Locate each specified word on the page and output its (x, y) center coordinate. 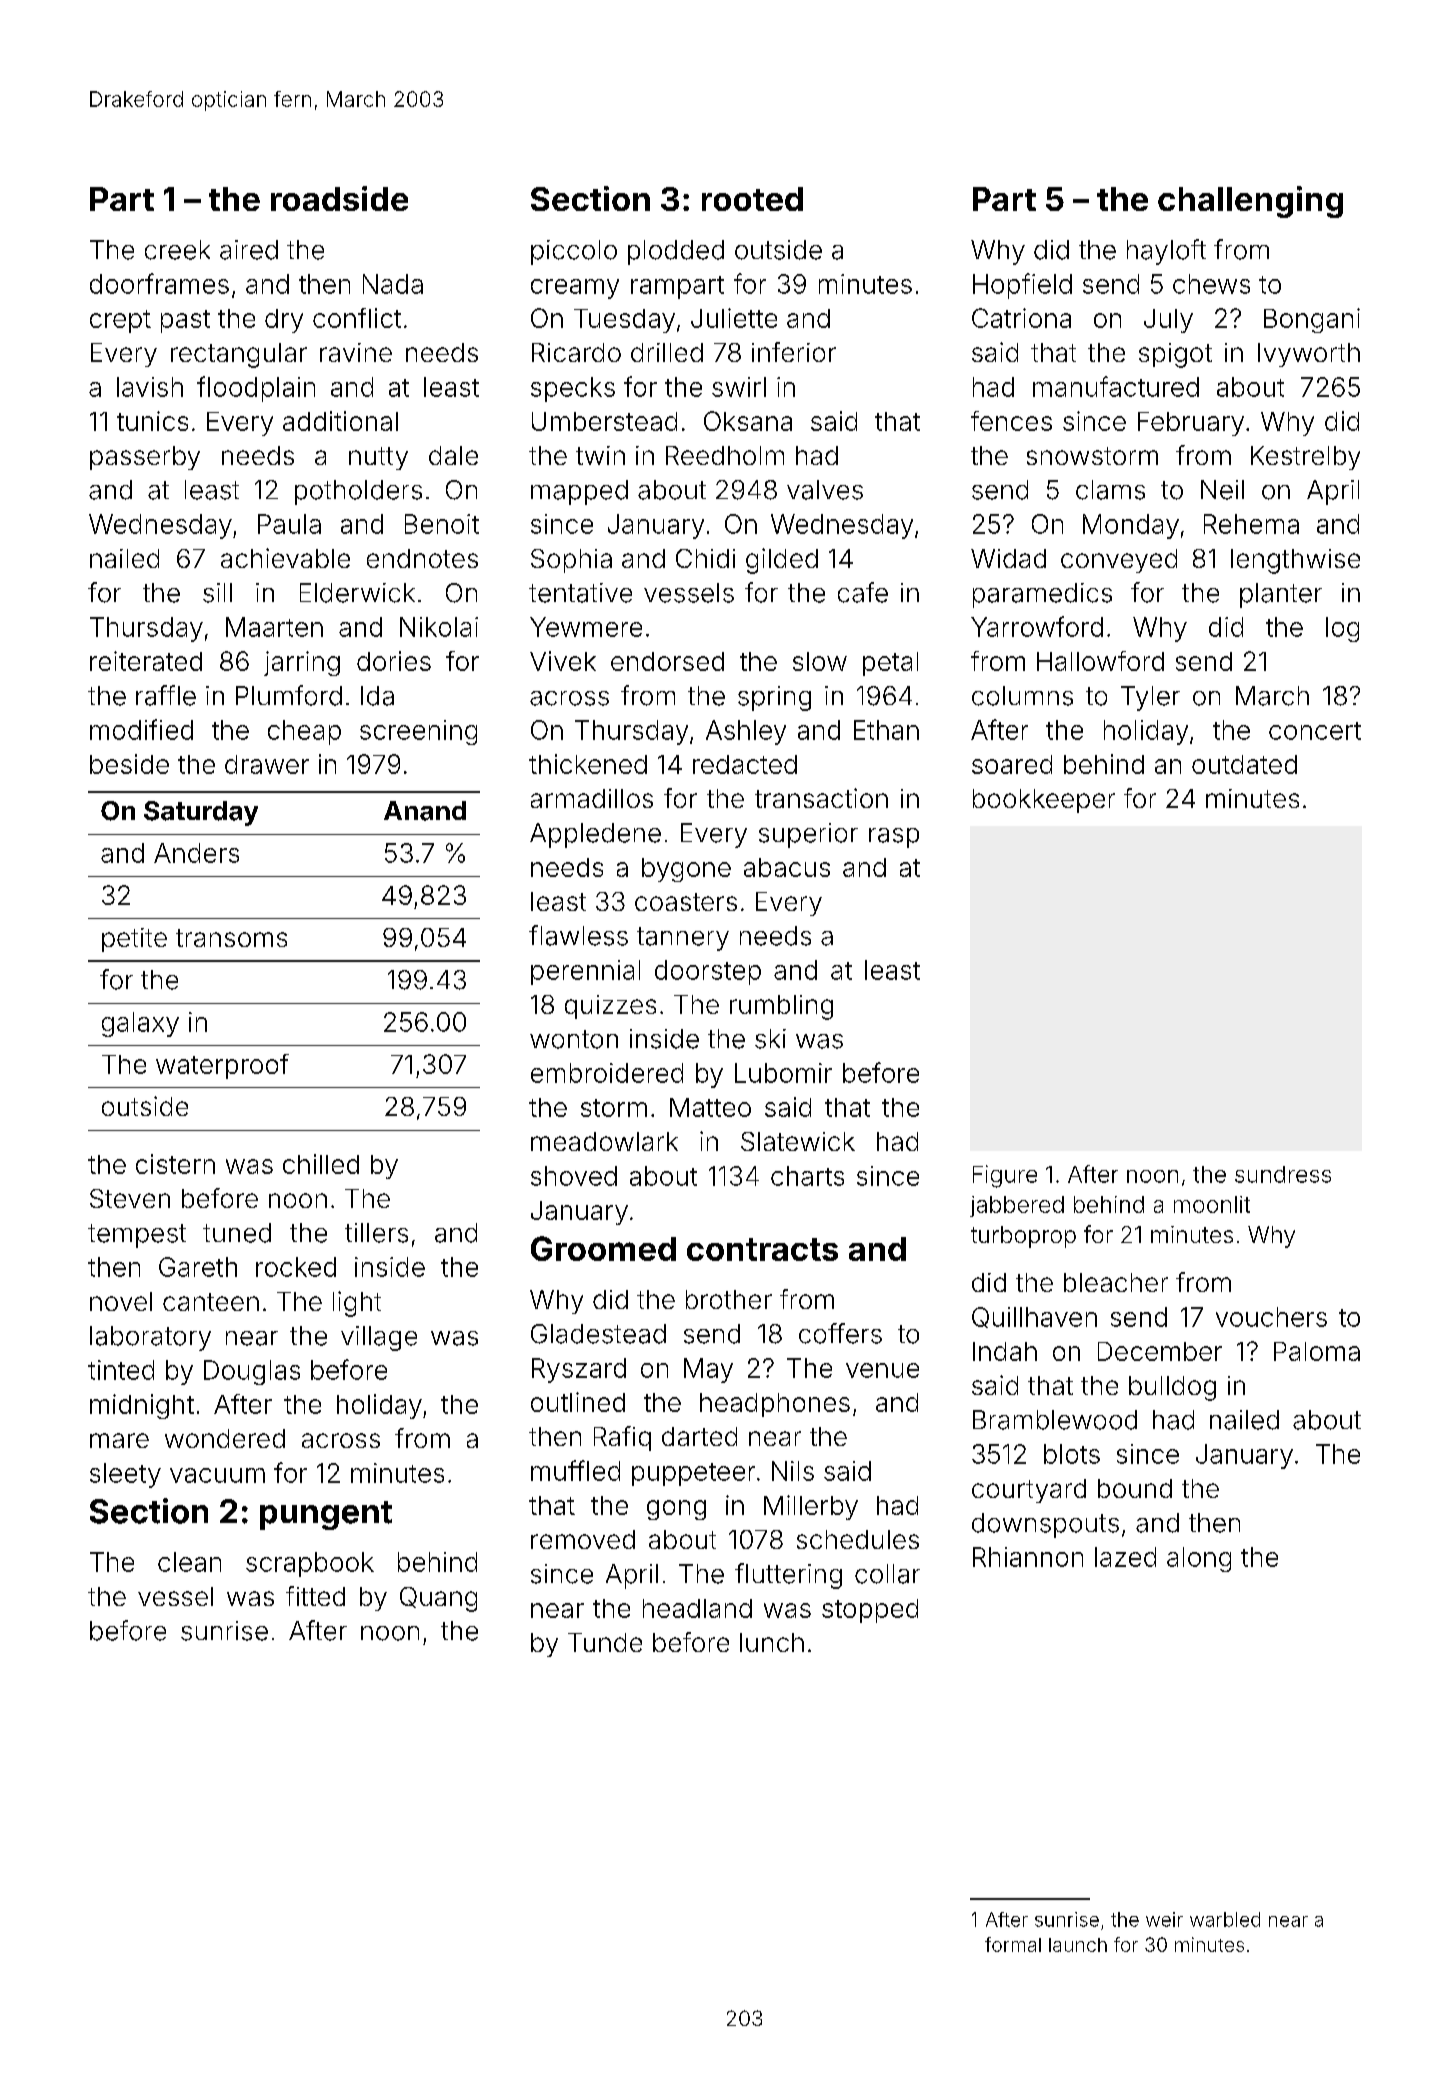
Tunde (605, 1642)
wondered (225, 1438)
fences (1011, 421)
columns (1022, 696)
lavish (150, 387)
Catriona (1021, 318)
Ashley (746, 732)
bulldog (1172, 1388)
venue (882, 1370)
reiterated (146, 661)
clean (189, 1562)
